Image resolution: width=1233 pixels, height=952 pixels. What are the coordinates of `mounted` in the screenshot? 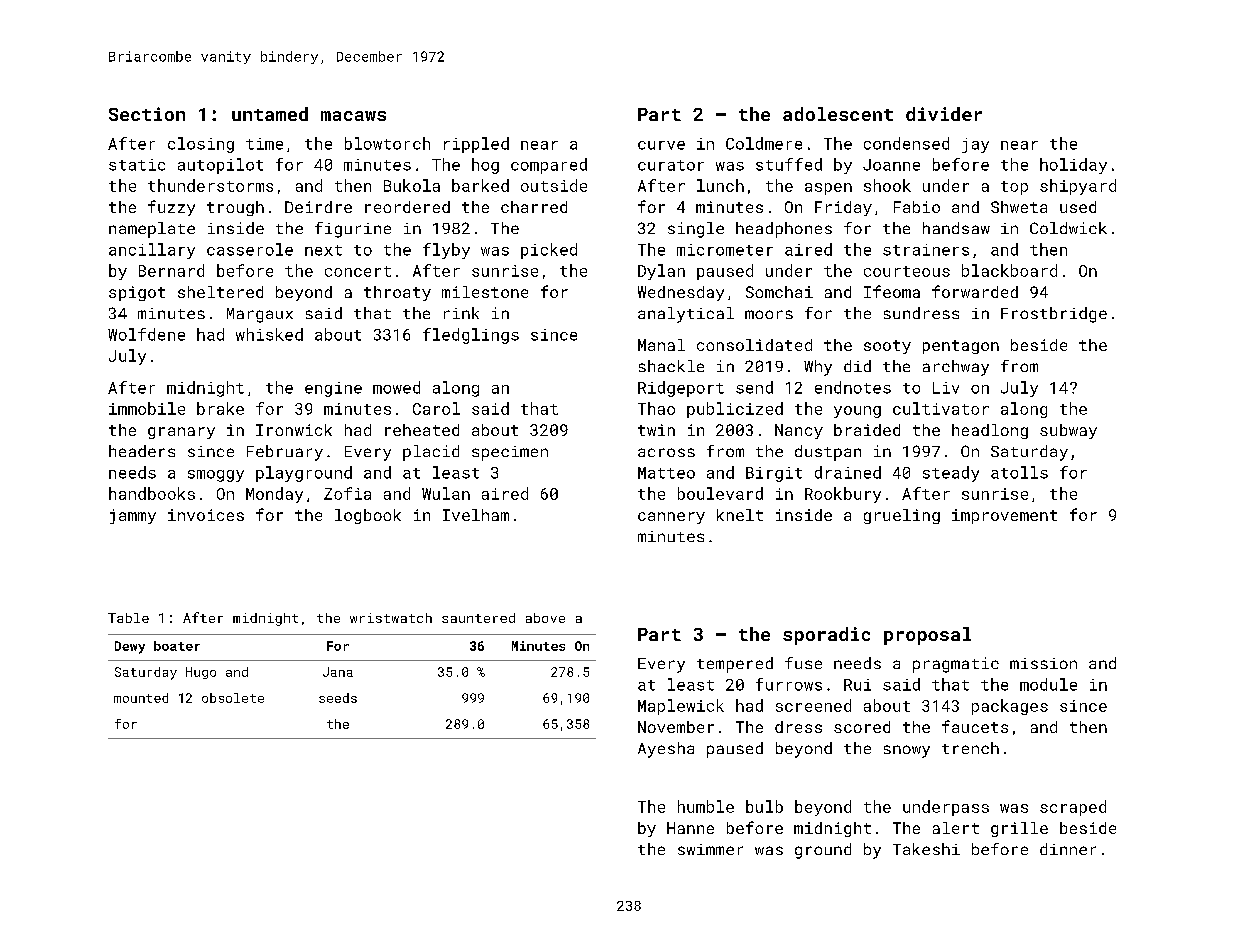 It's located at (141, 698).
